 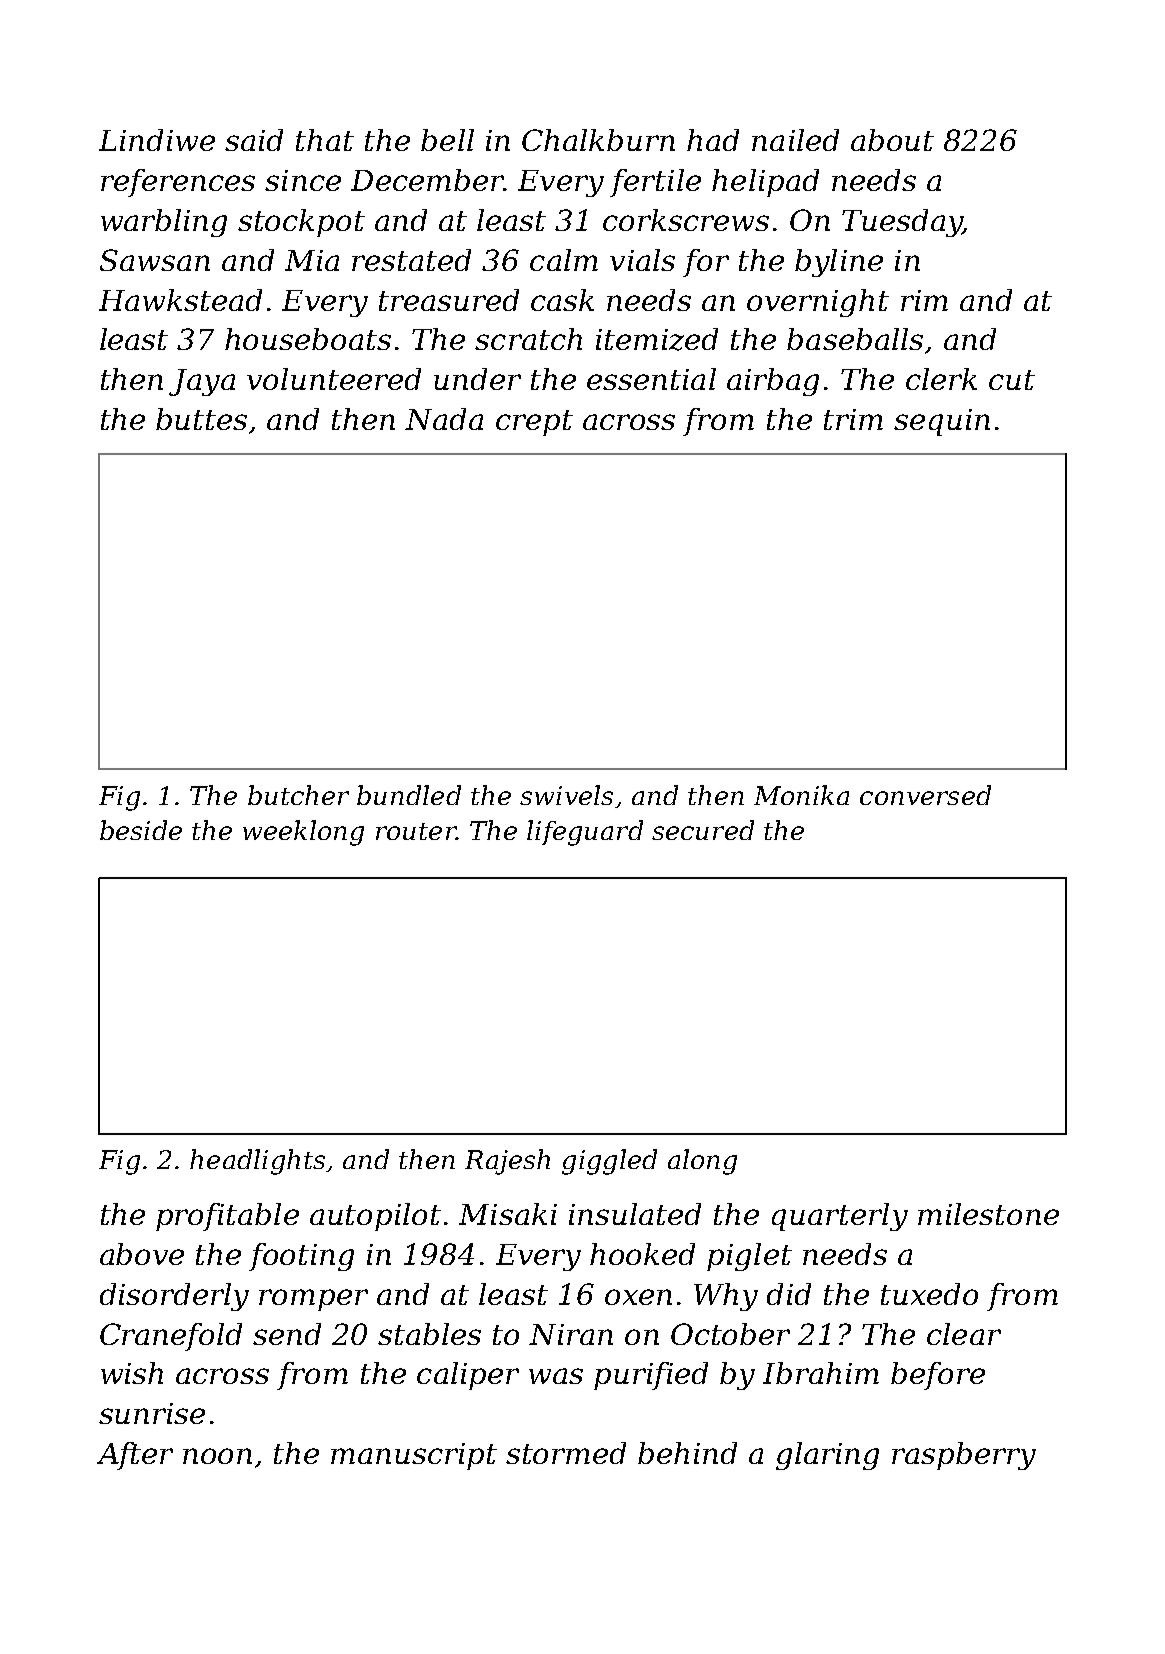 I want to click on fertile, so click(x=655, y=183).
